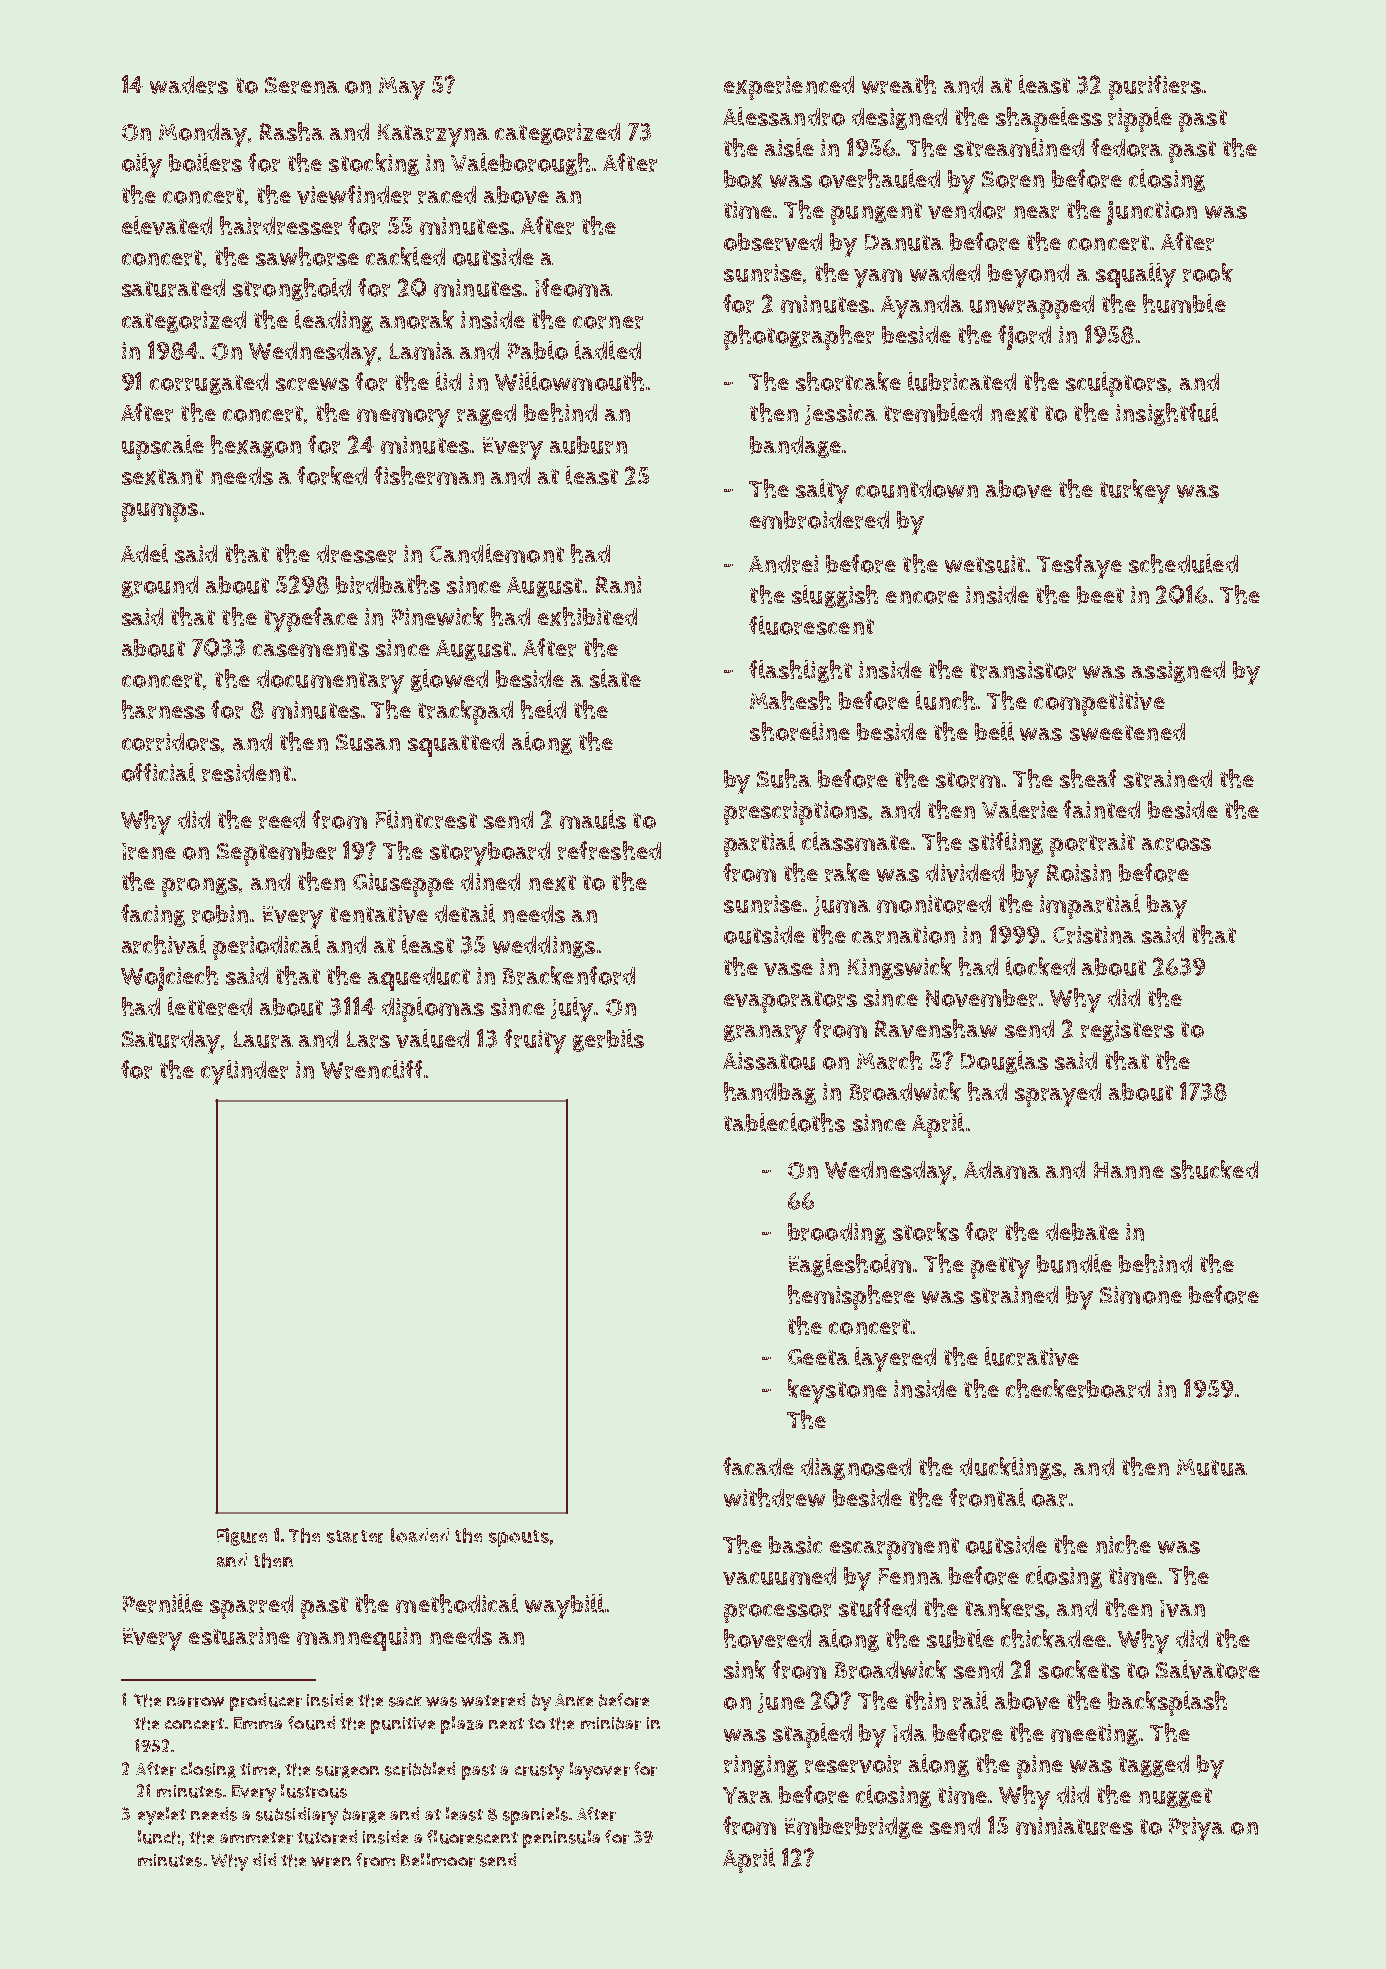 The width and height of the image is (1386, 1969). Describe the element at coordinates (388, 584) in the image. I see `birdbaths` at that location.
